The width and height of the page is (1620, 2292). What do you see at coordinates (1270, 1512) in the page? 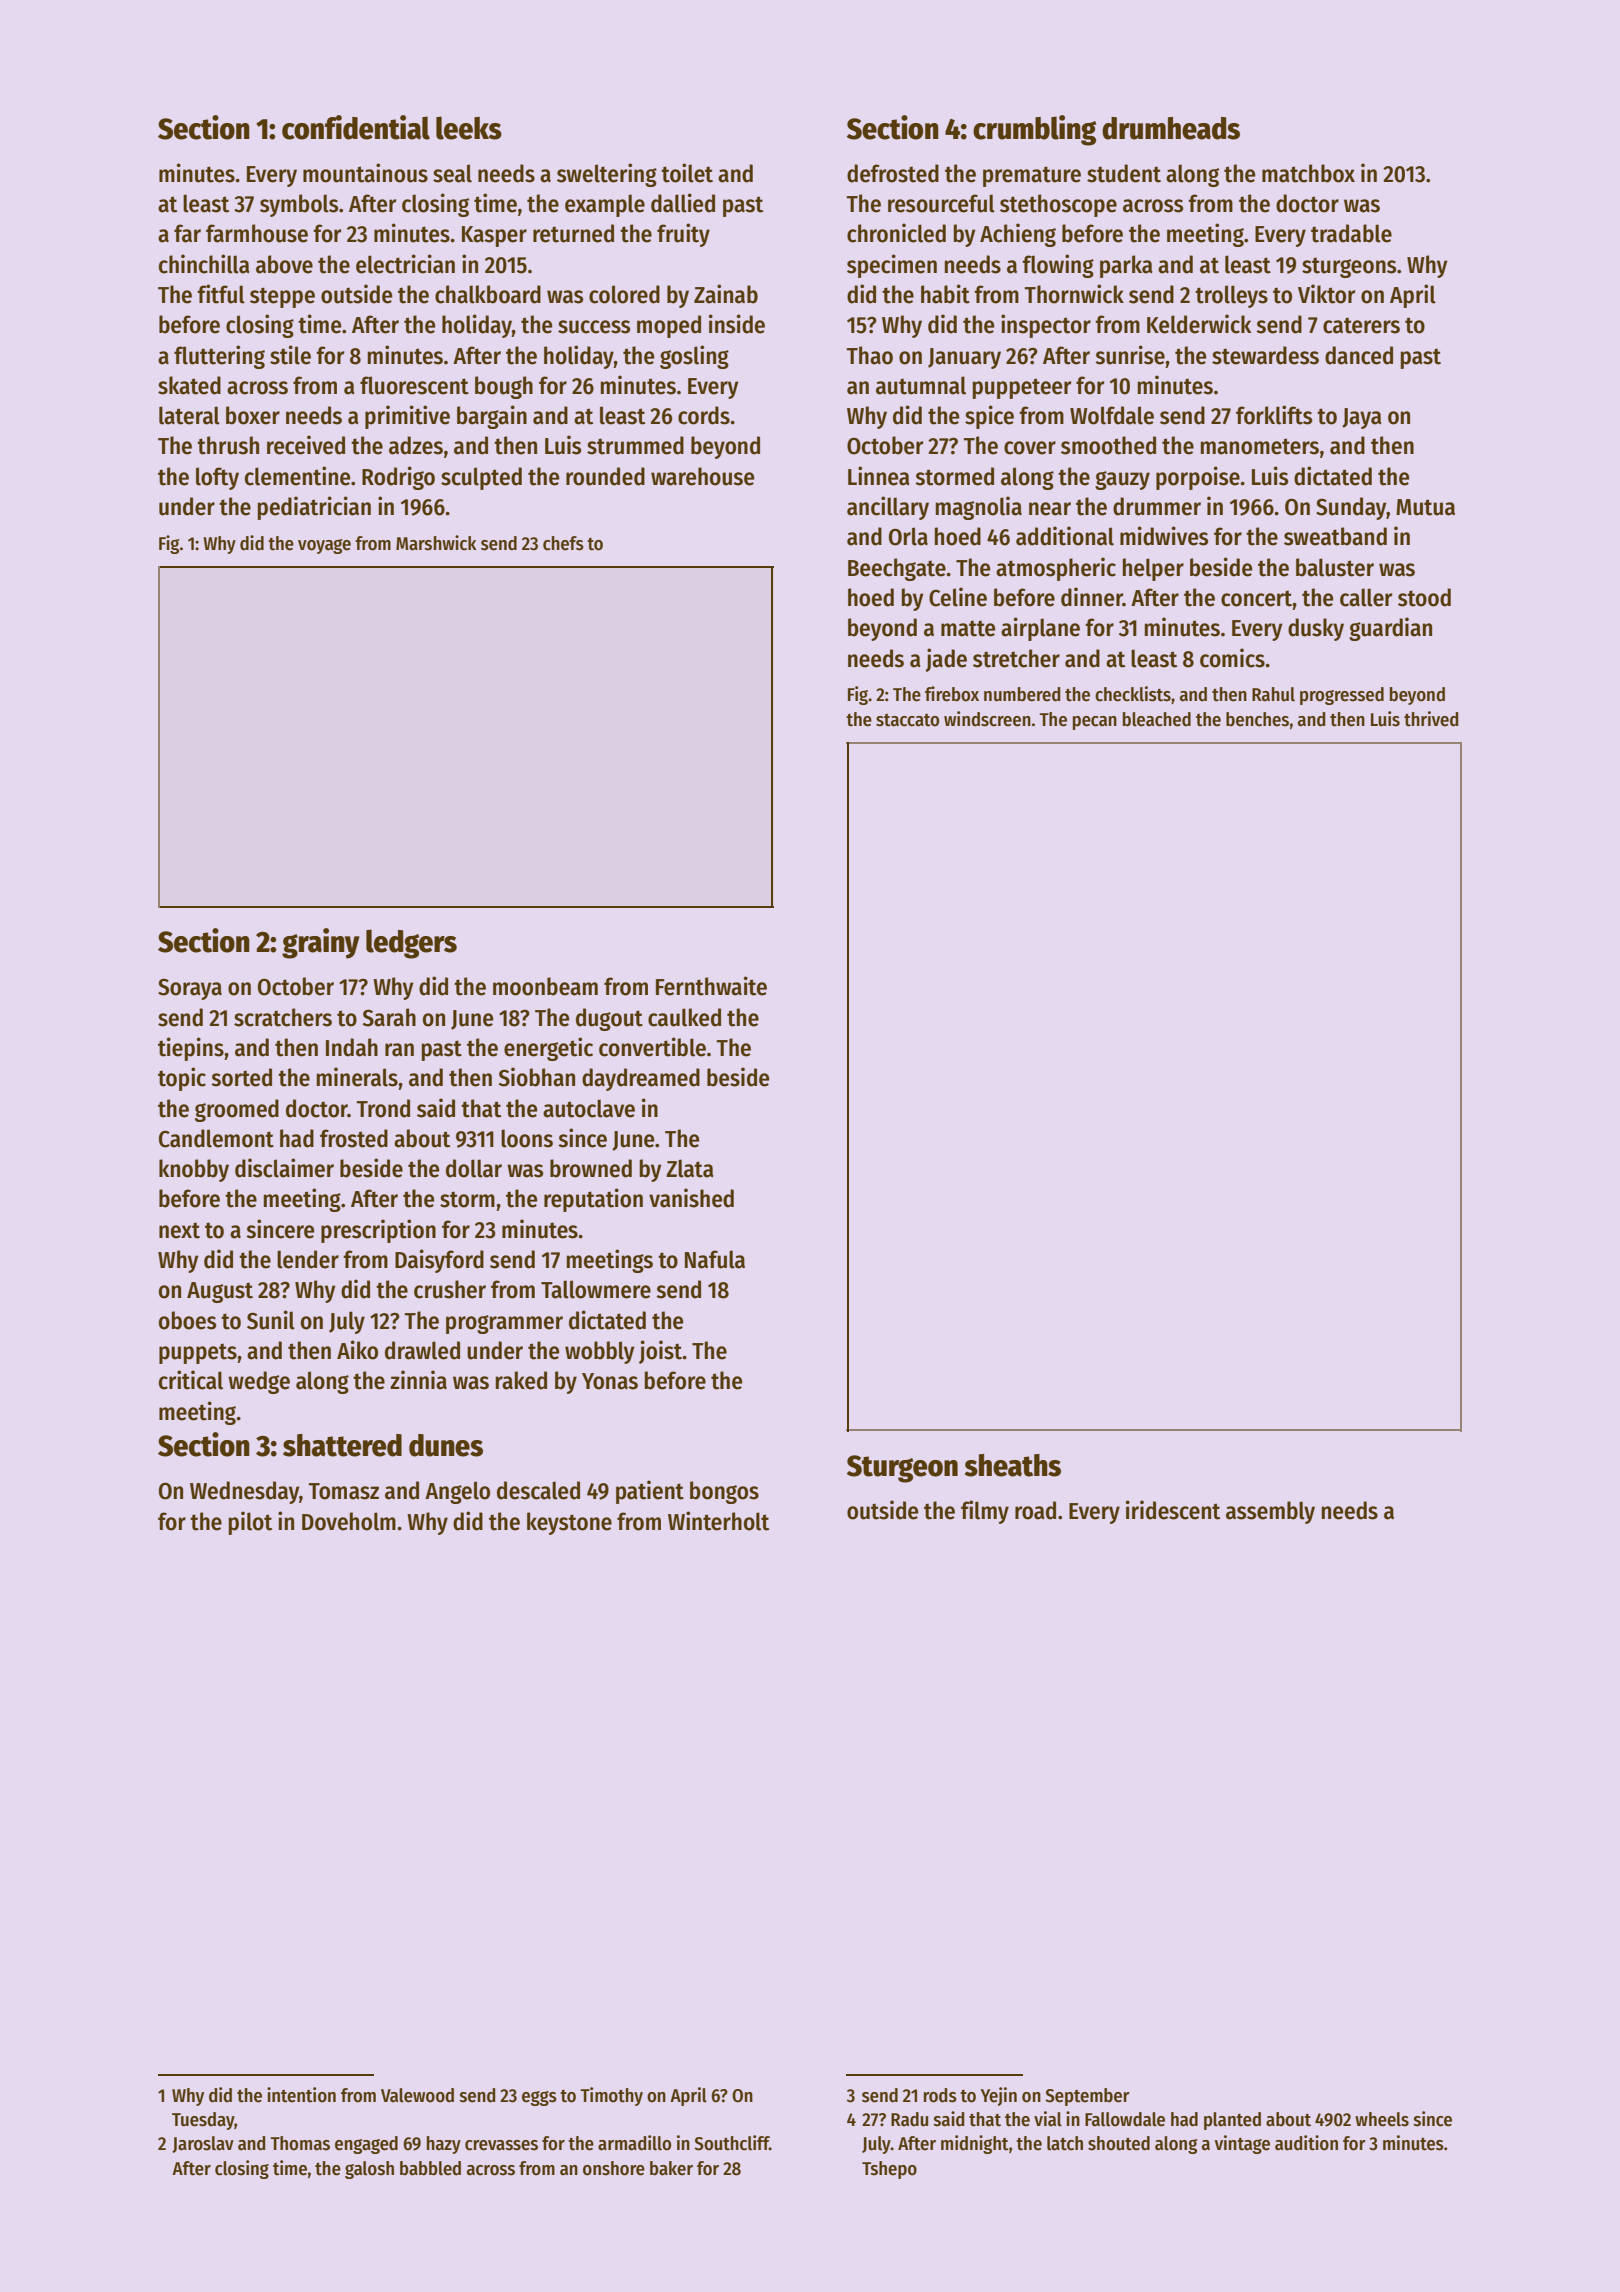
I see `assembly` at bounding box center [1270, 1512].
